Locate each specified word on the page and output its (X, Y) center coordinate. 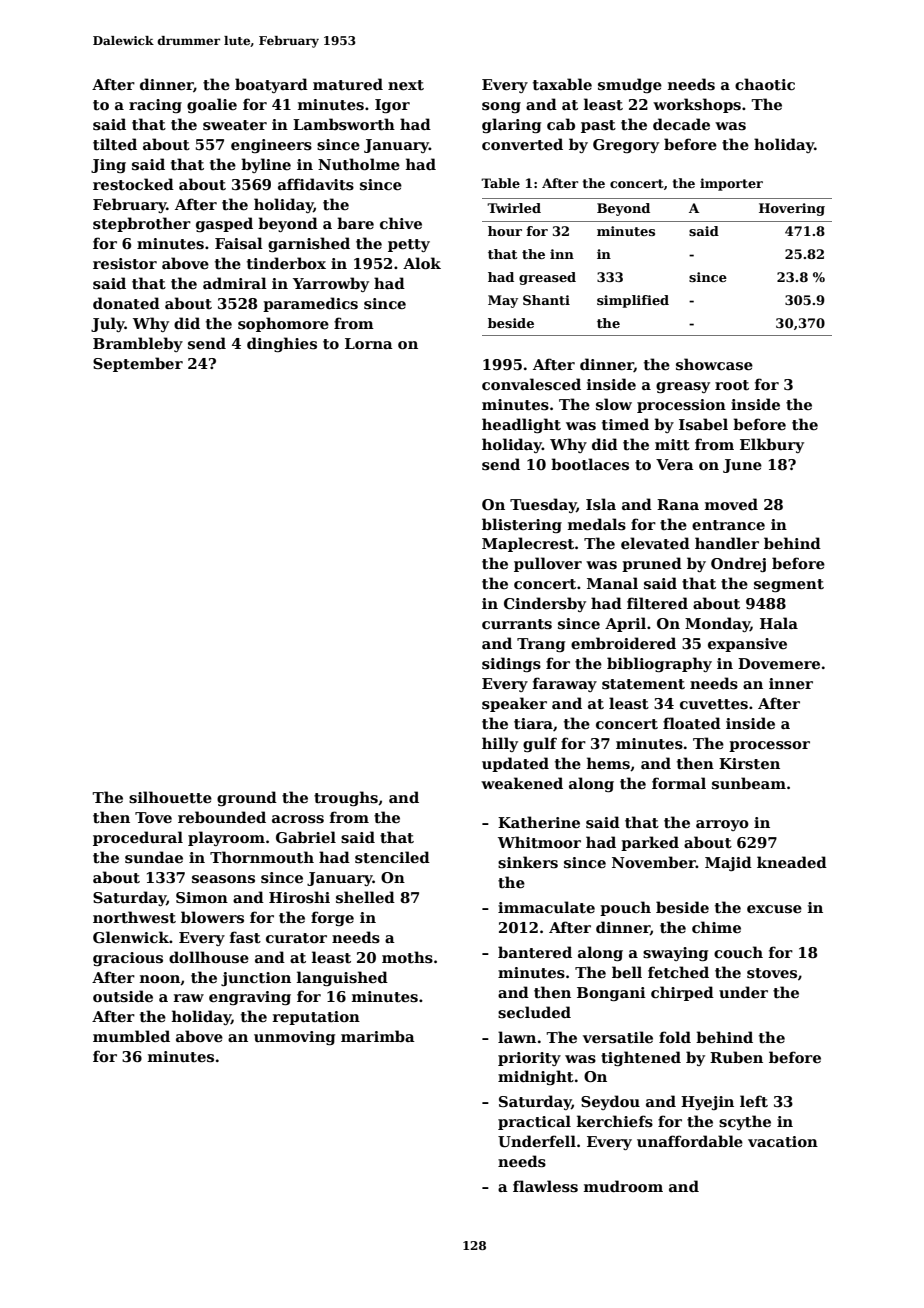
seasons (223, 879)
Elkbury (772, 445)
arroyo (722, 825)
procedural (138, 838)
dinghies (282, 344)
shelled (365, 897)
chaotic (765, 84)
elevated (655, 543)
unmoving (294, 1038)
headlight (521, 425)
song (501, 107)
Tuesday (543, 505)
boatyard (271, 85)
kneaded (792, 862)
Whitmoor (539, 842)
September (138, 364)
